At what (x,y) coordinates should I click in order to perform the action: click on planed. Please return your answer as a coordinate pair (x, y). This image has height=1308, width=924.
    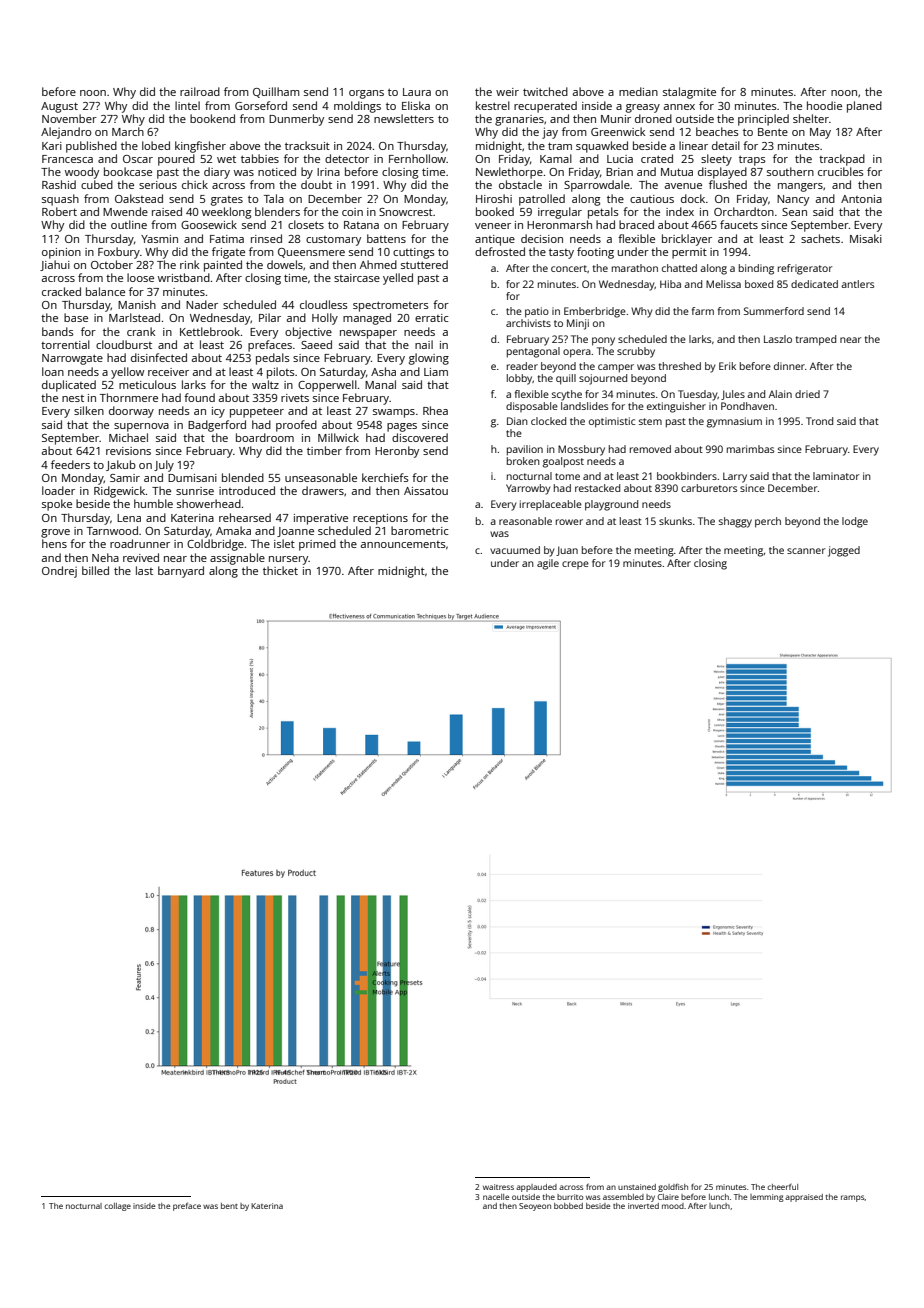
    Looking at the image, I should click on (864, 107).
